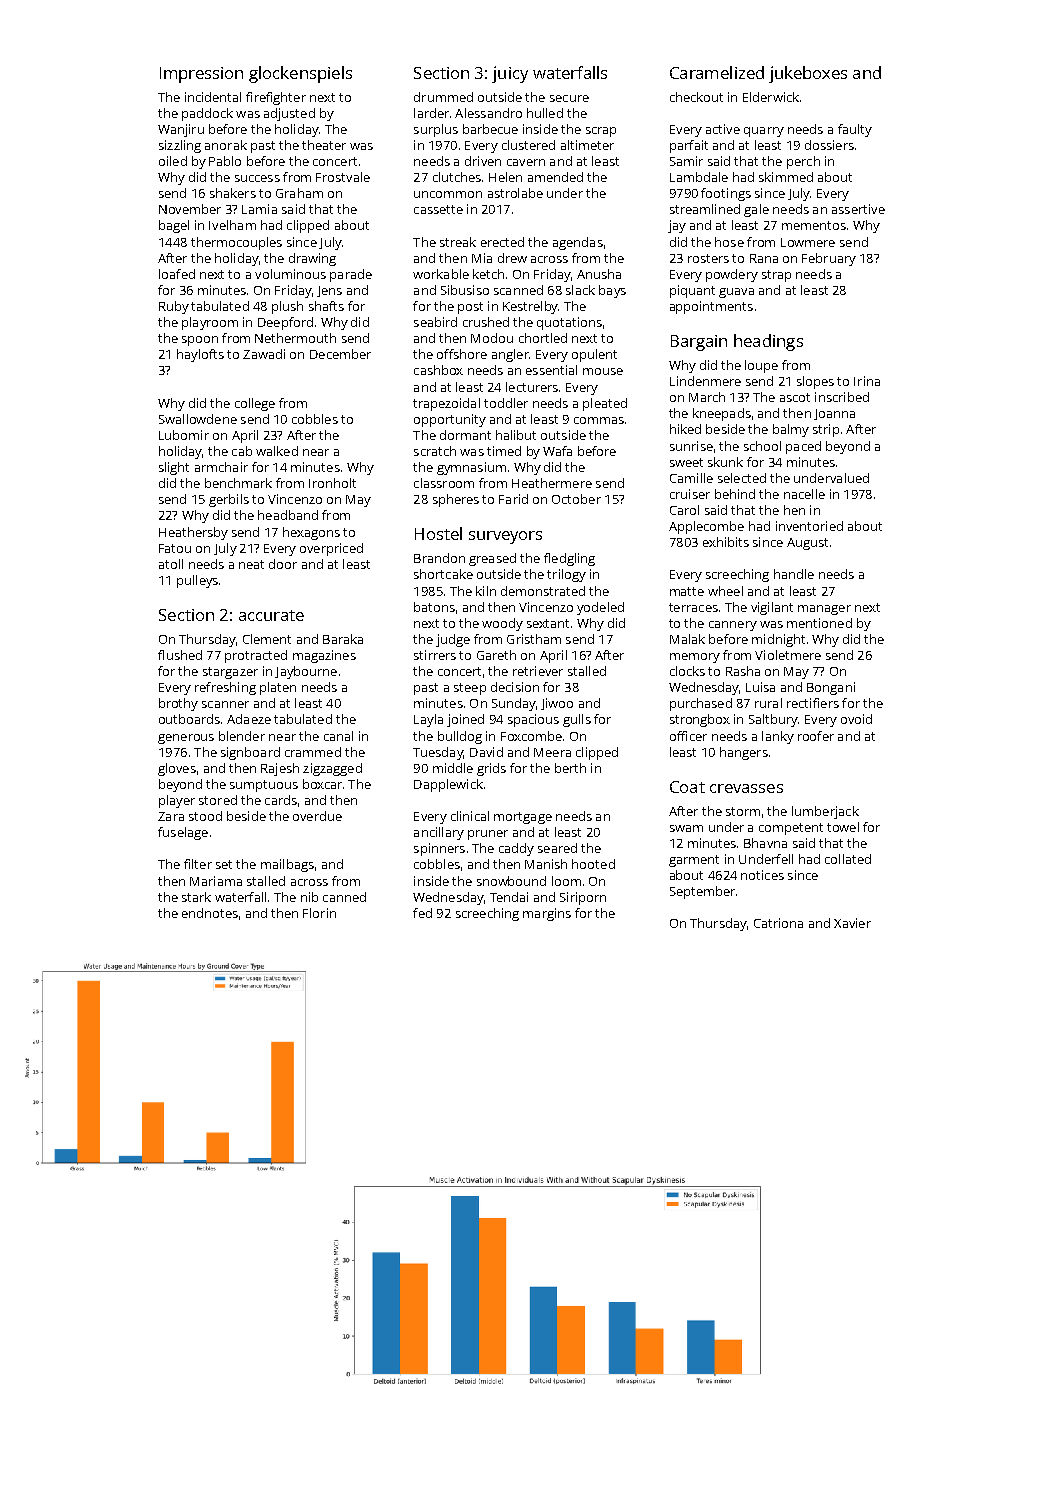  Describe the element at coordinates (201, 75) in the page. I see `Impression` at that location.
